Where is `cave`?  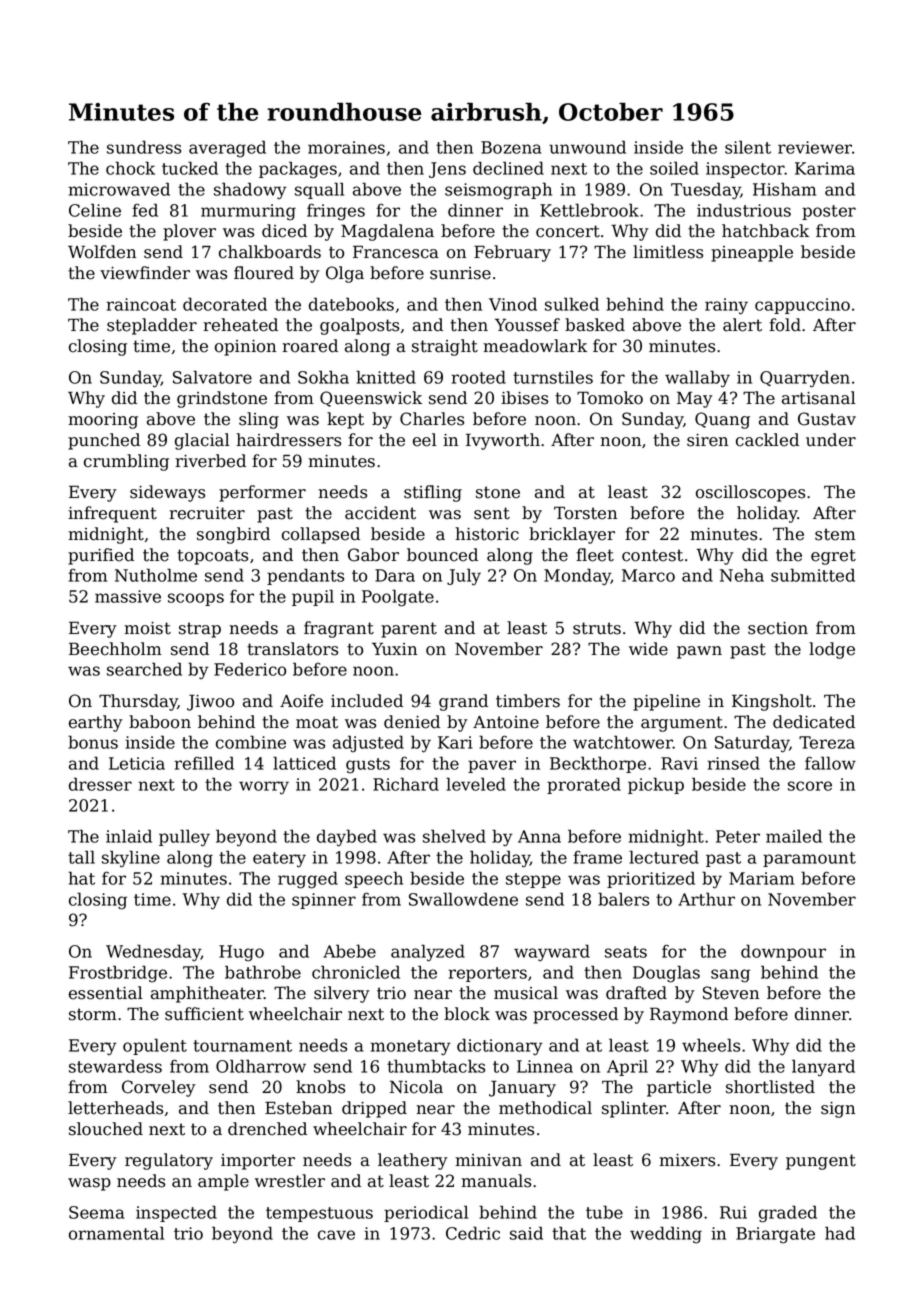 cave is located at coordinates (336, 1235).
